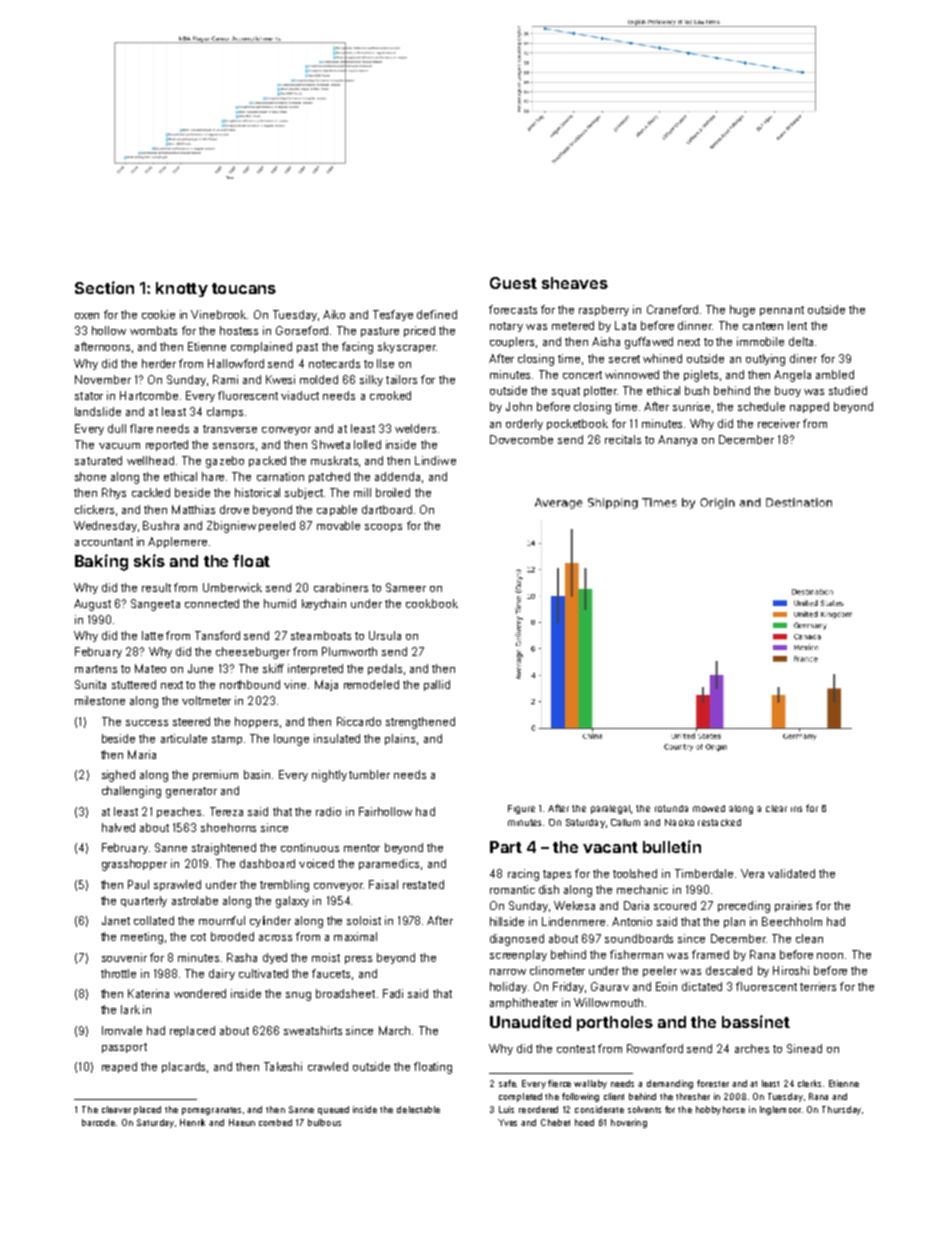  I want to click on Inglemoor, so click(780, 1110).
